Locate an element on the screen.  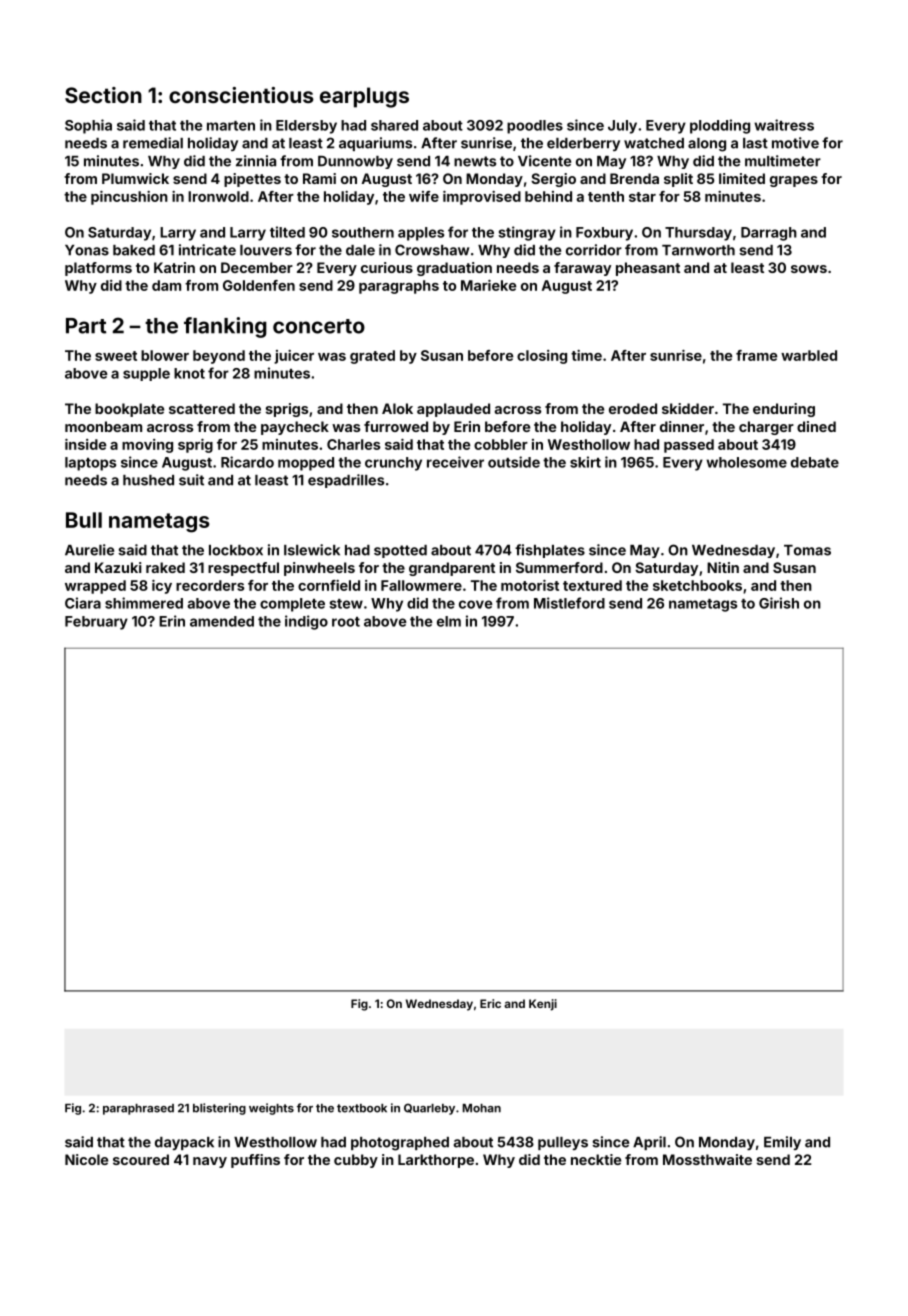
Katrin is located at coordinates (174, 267).
